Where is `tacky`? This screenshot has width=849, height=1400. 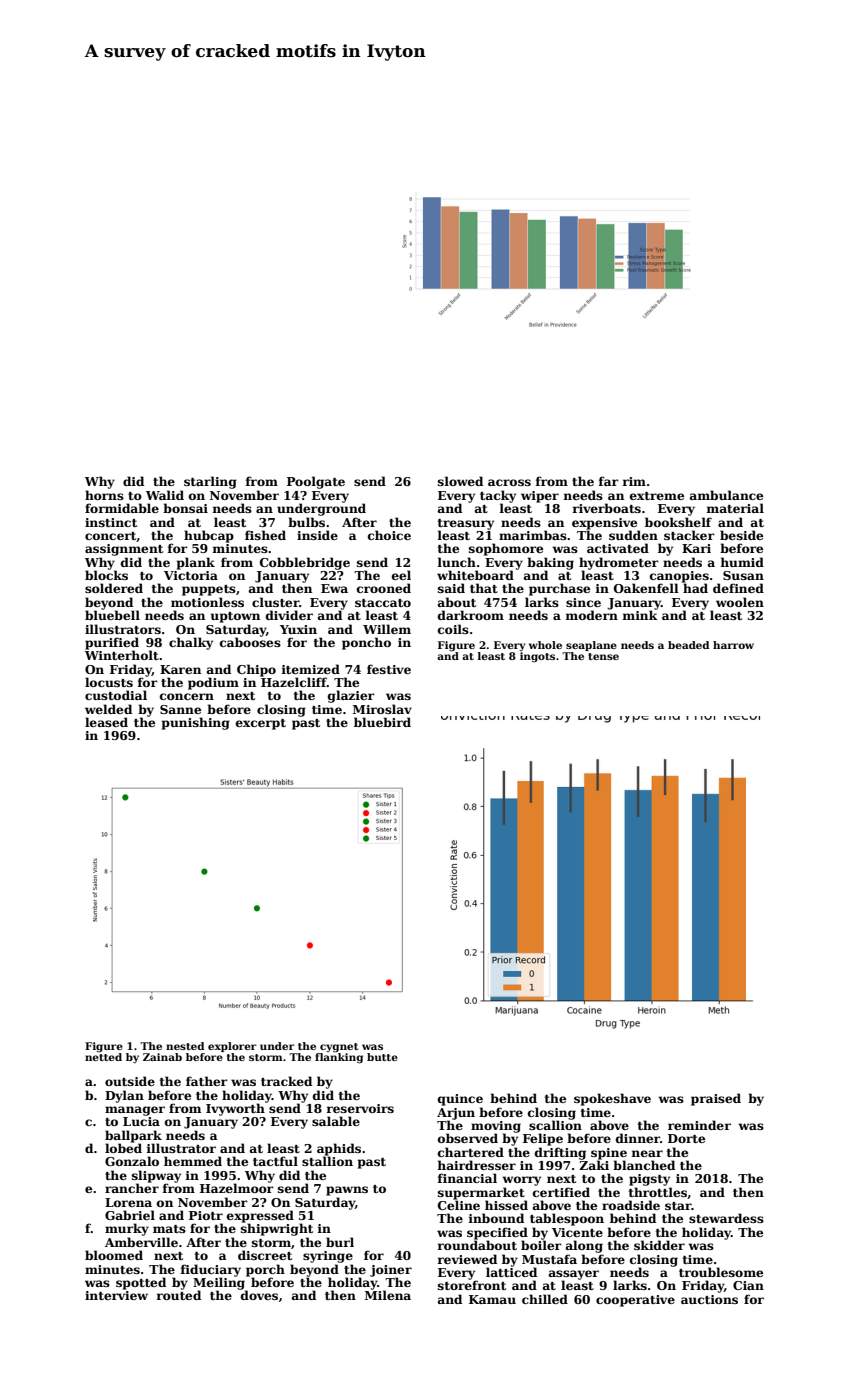 tacky is located at coordinates (498, 496).
